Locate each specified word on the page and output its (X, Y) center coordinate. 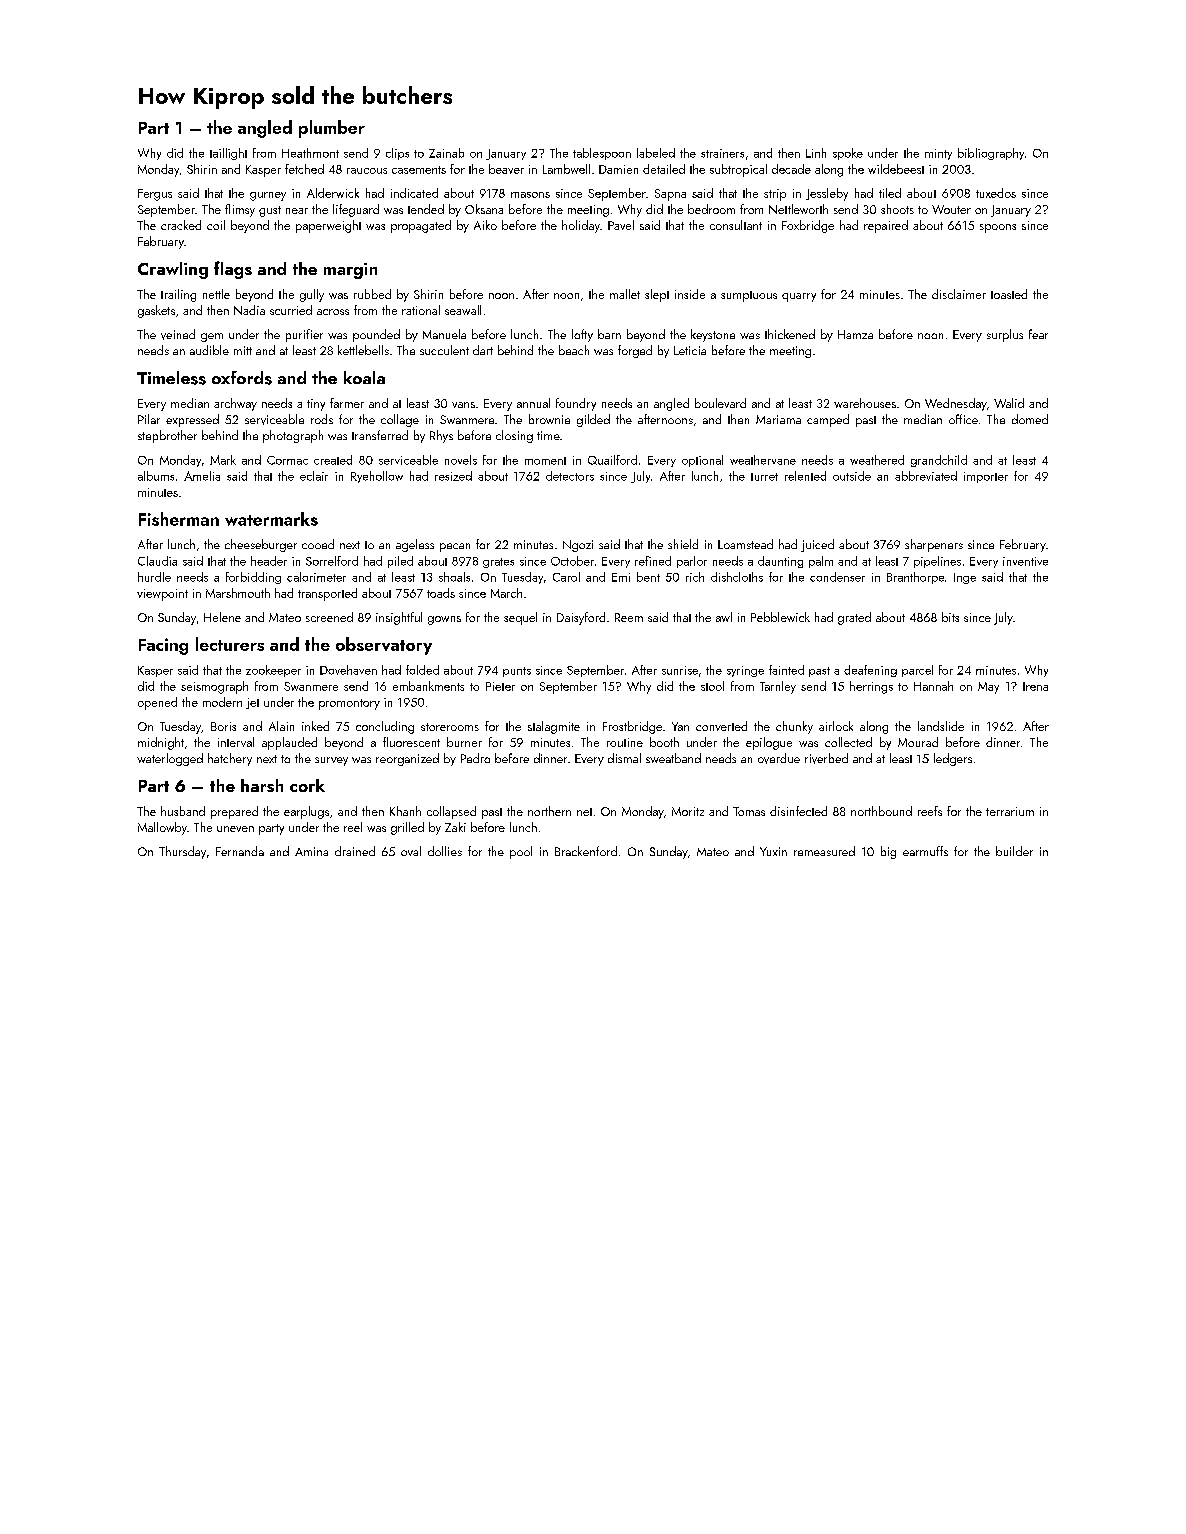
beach (574, 350)
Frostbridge (632, 727)
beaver (506, 169)
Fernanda (240, 851)
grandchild (939, 461)
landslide (941, 726)
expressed (192, 420)
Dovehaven (348, 670)
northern (549, 811)
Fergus (155, 195)
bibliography (991, 154)
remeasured (824, 851)
